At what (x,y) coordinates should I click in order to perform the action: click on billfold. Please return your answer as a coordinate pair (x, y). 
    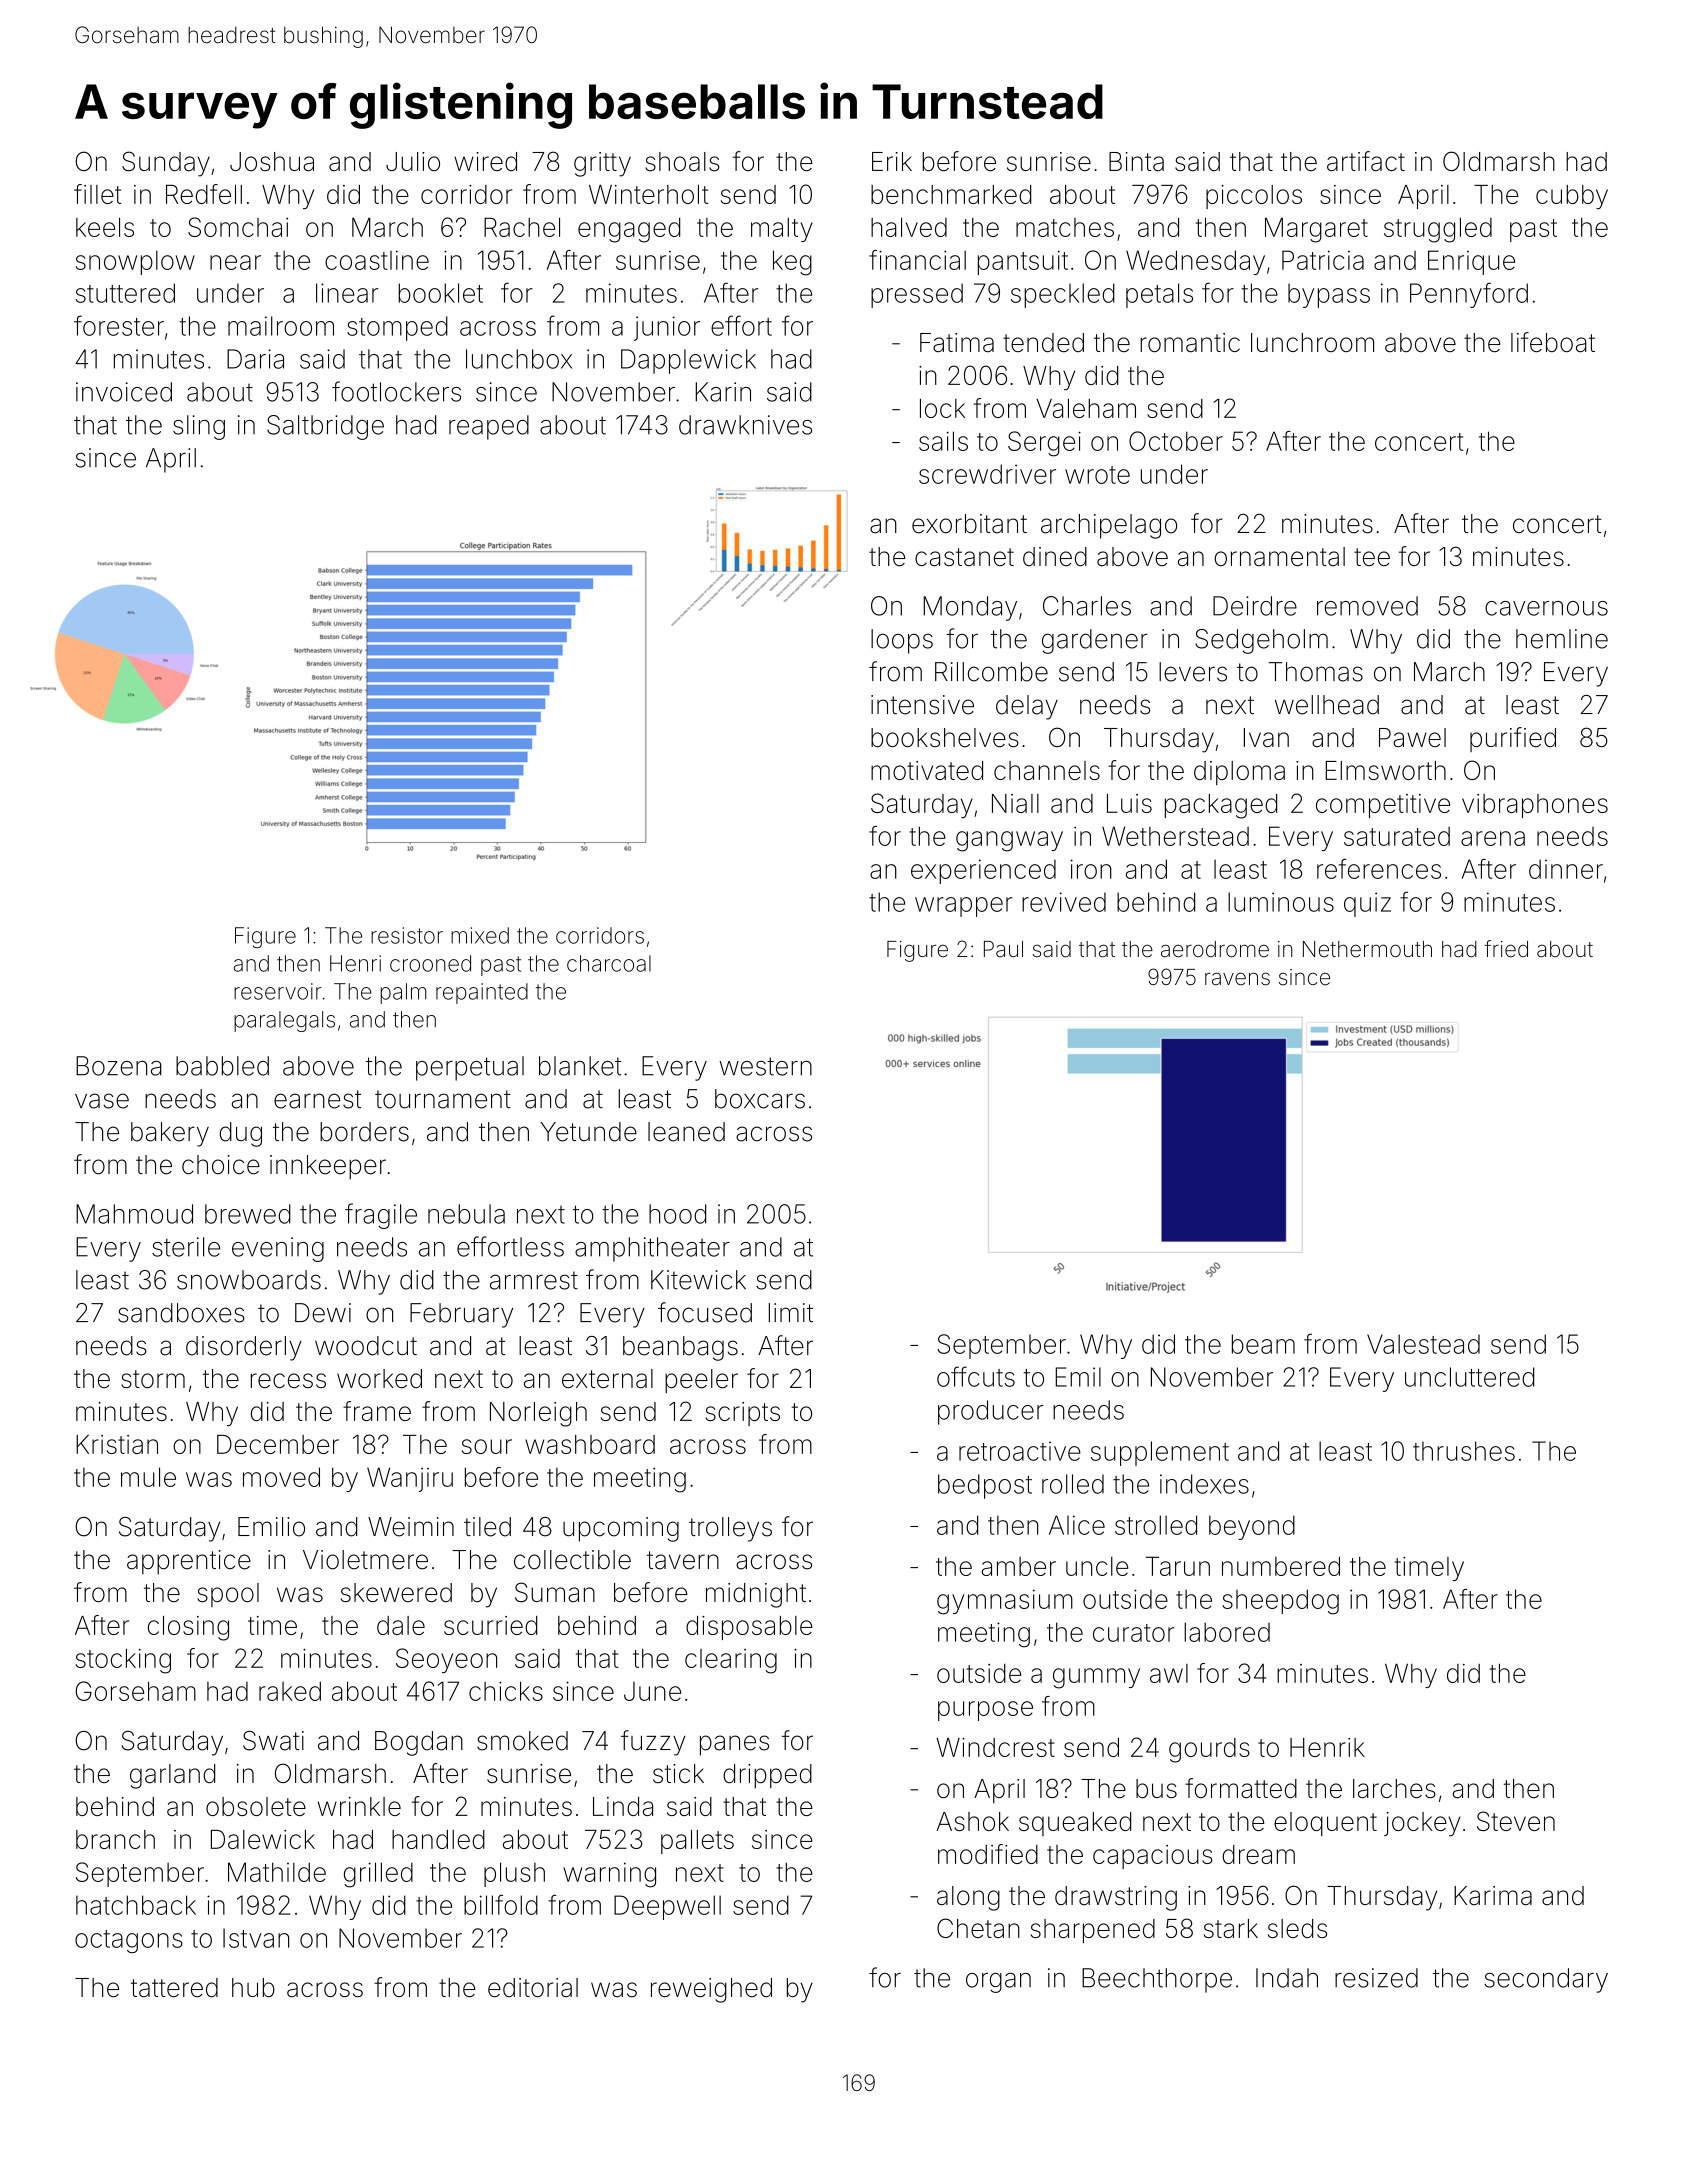
    Looking at the image, I should click on (501, 1905).
